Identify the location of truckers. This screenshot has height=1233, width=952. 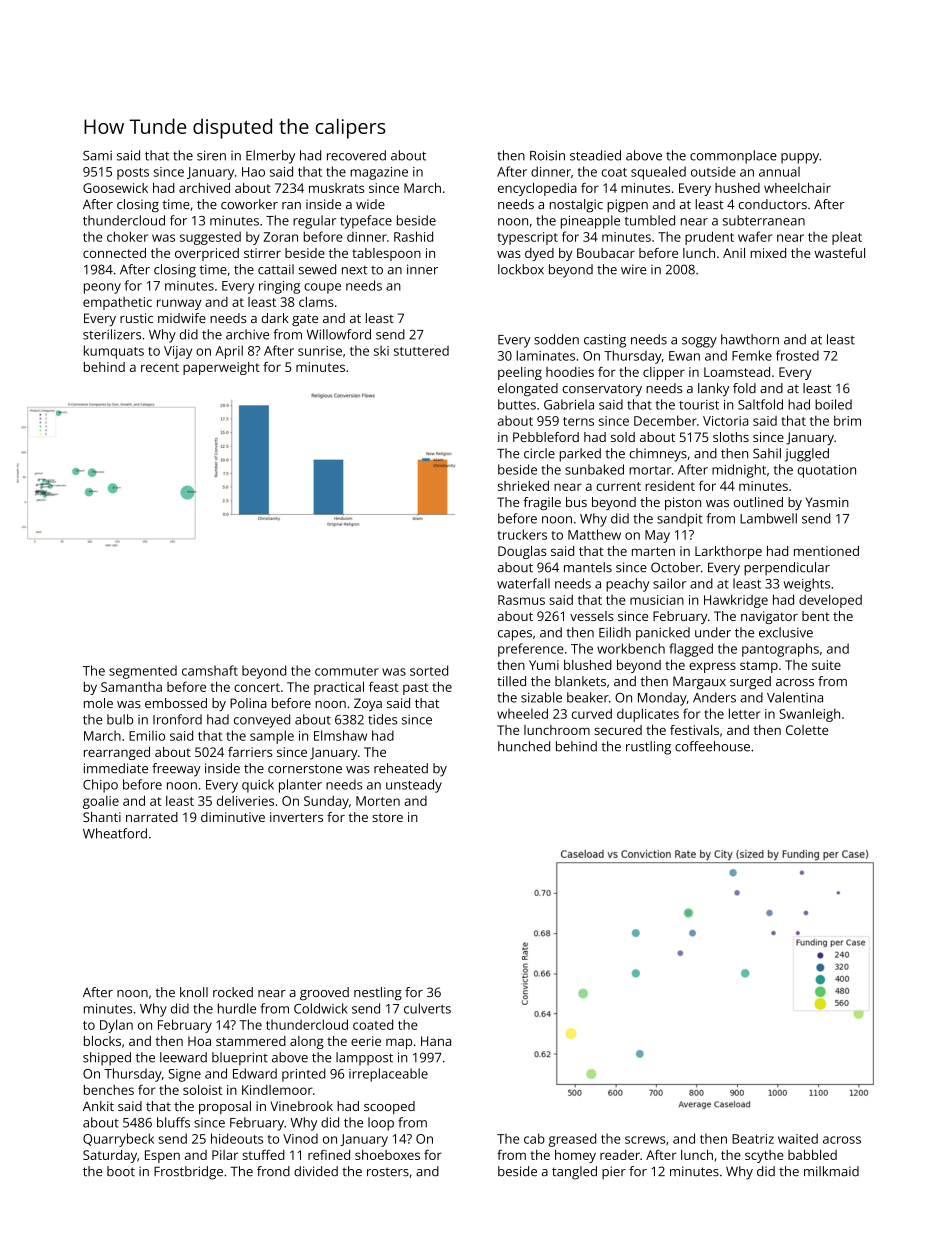
(522, 534).
